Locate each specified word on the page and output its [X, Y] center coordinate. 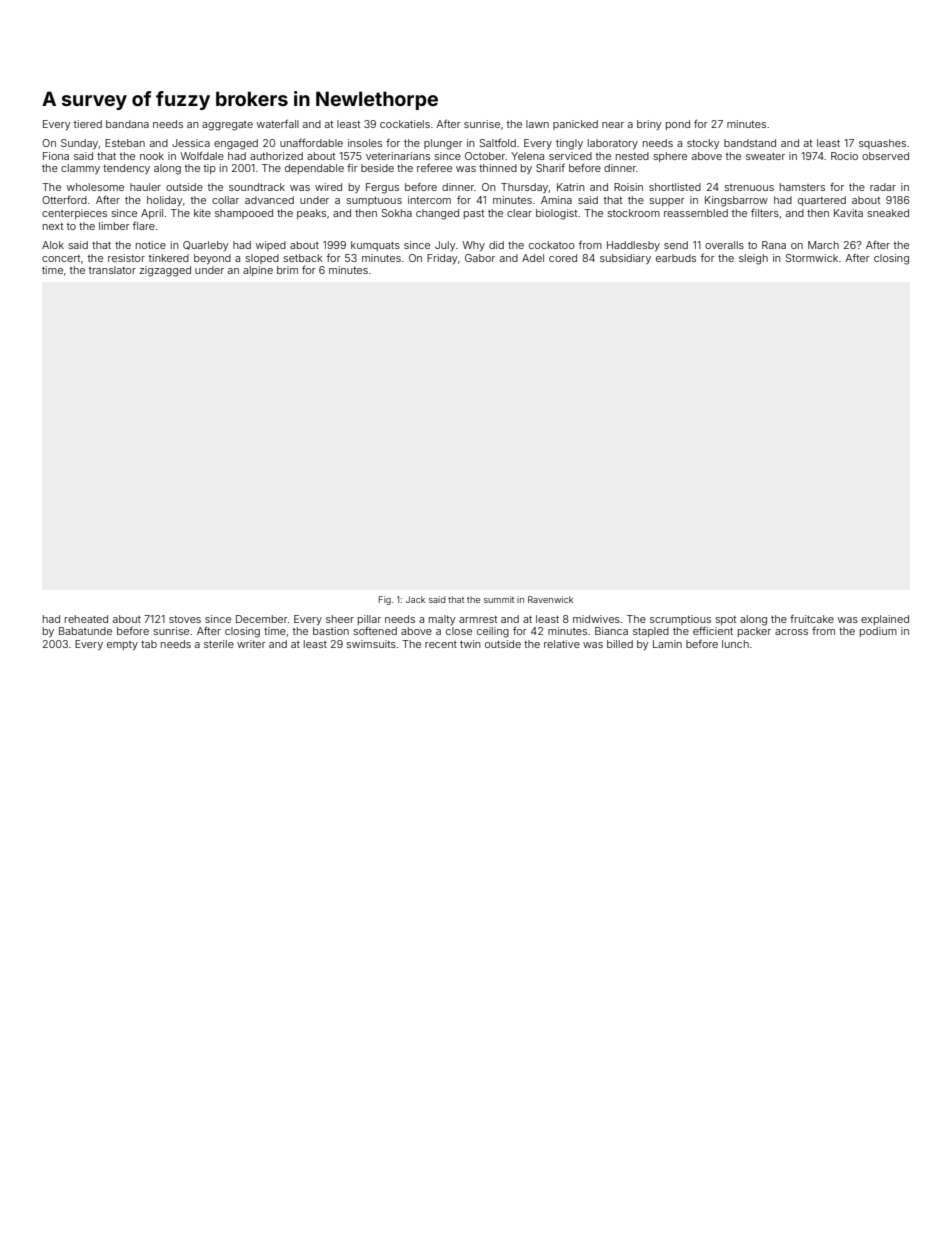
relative [562, 644]
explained [885, 620]
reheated [86, 619]
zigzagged [165, 271]
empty [122, 645]
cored [563, 258]
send [676, 245]
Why [473, 246]
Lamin [667, 644]
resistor [126, 258]
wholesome [95, 187]
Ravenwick [550, 599]
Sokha [396, 213]
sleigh [753, 259]
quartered [822, 201]
